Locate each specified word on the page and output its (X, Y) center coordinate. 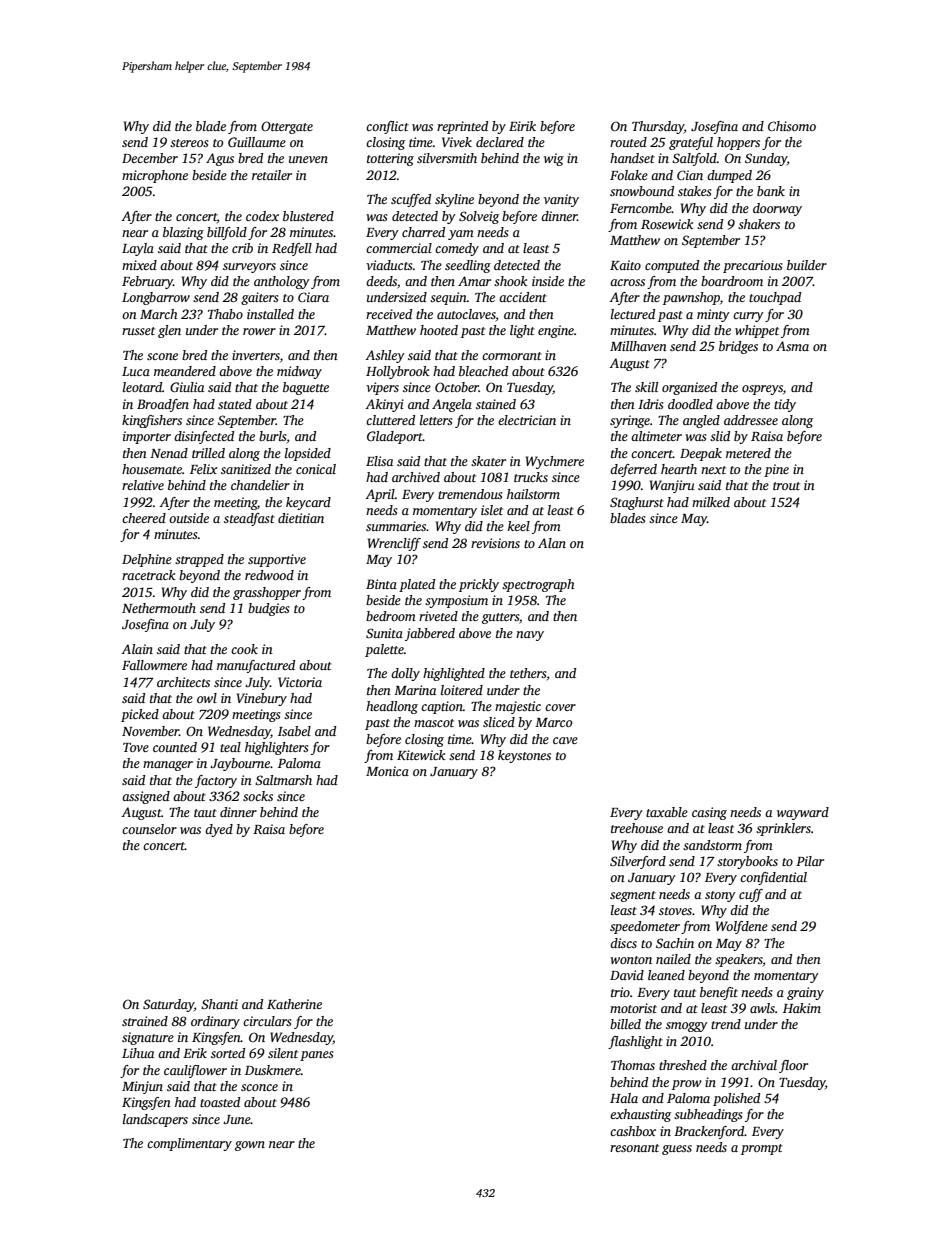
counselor (149, 829)
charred (423, 232)
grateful (691, 143)
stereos (189, 143)
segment (633, 896)
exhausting (640, 1115)
